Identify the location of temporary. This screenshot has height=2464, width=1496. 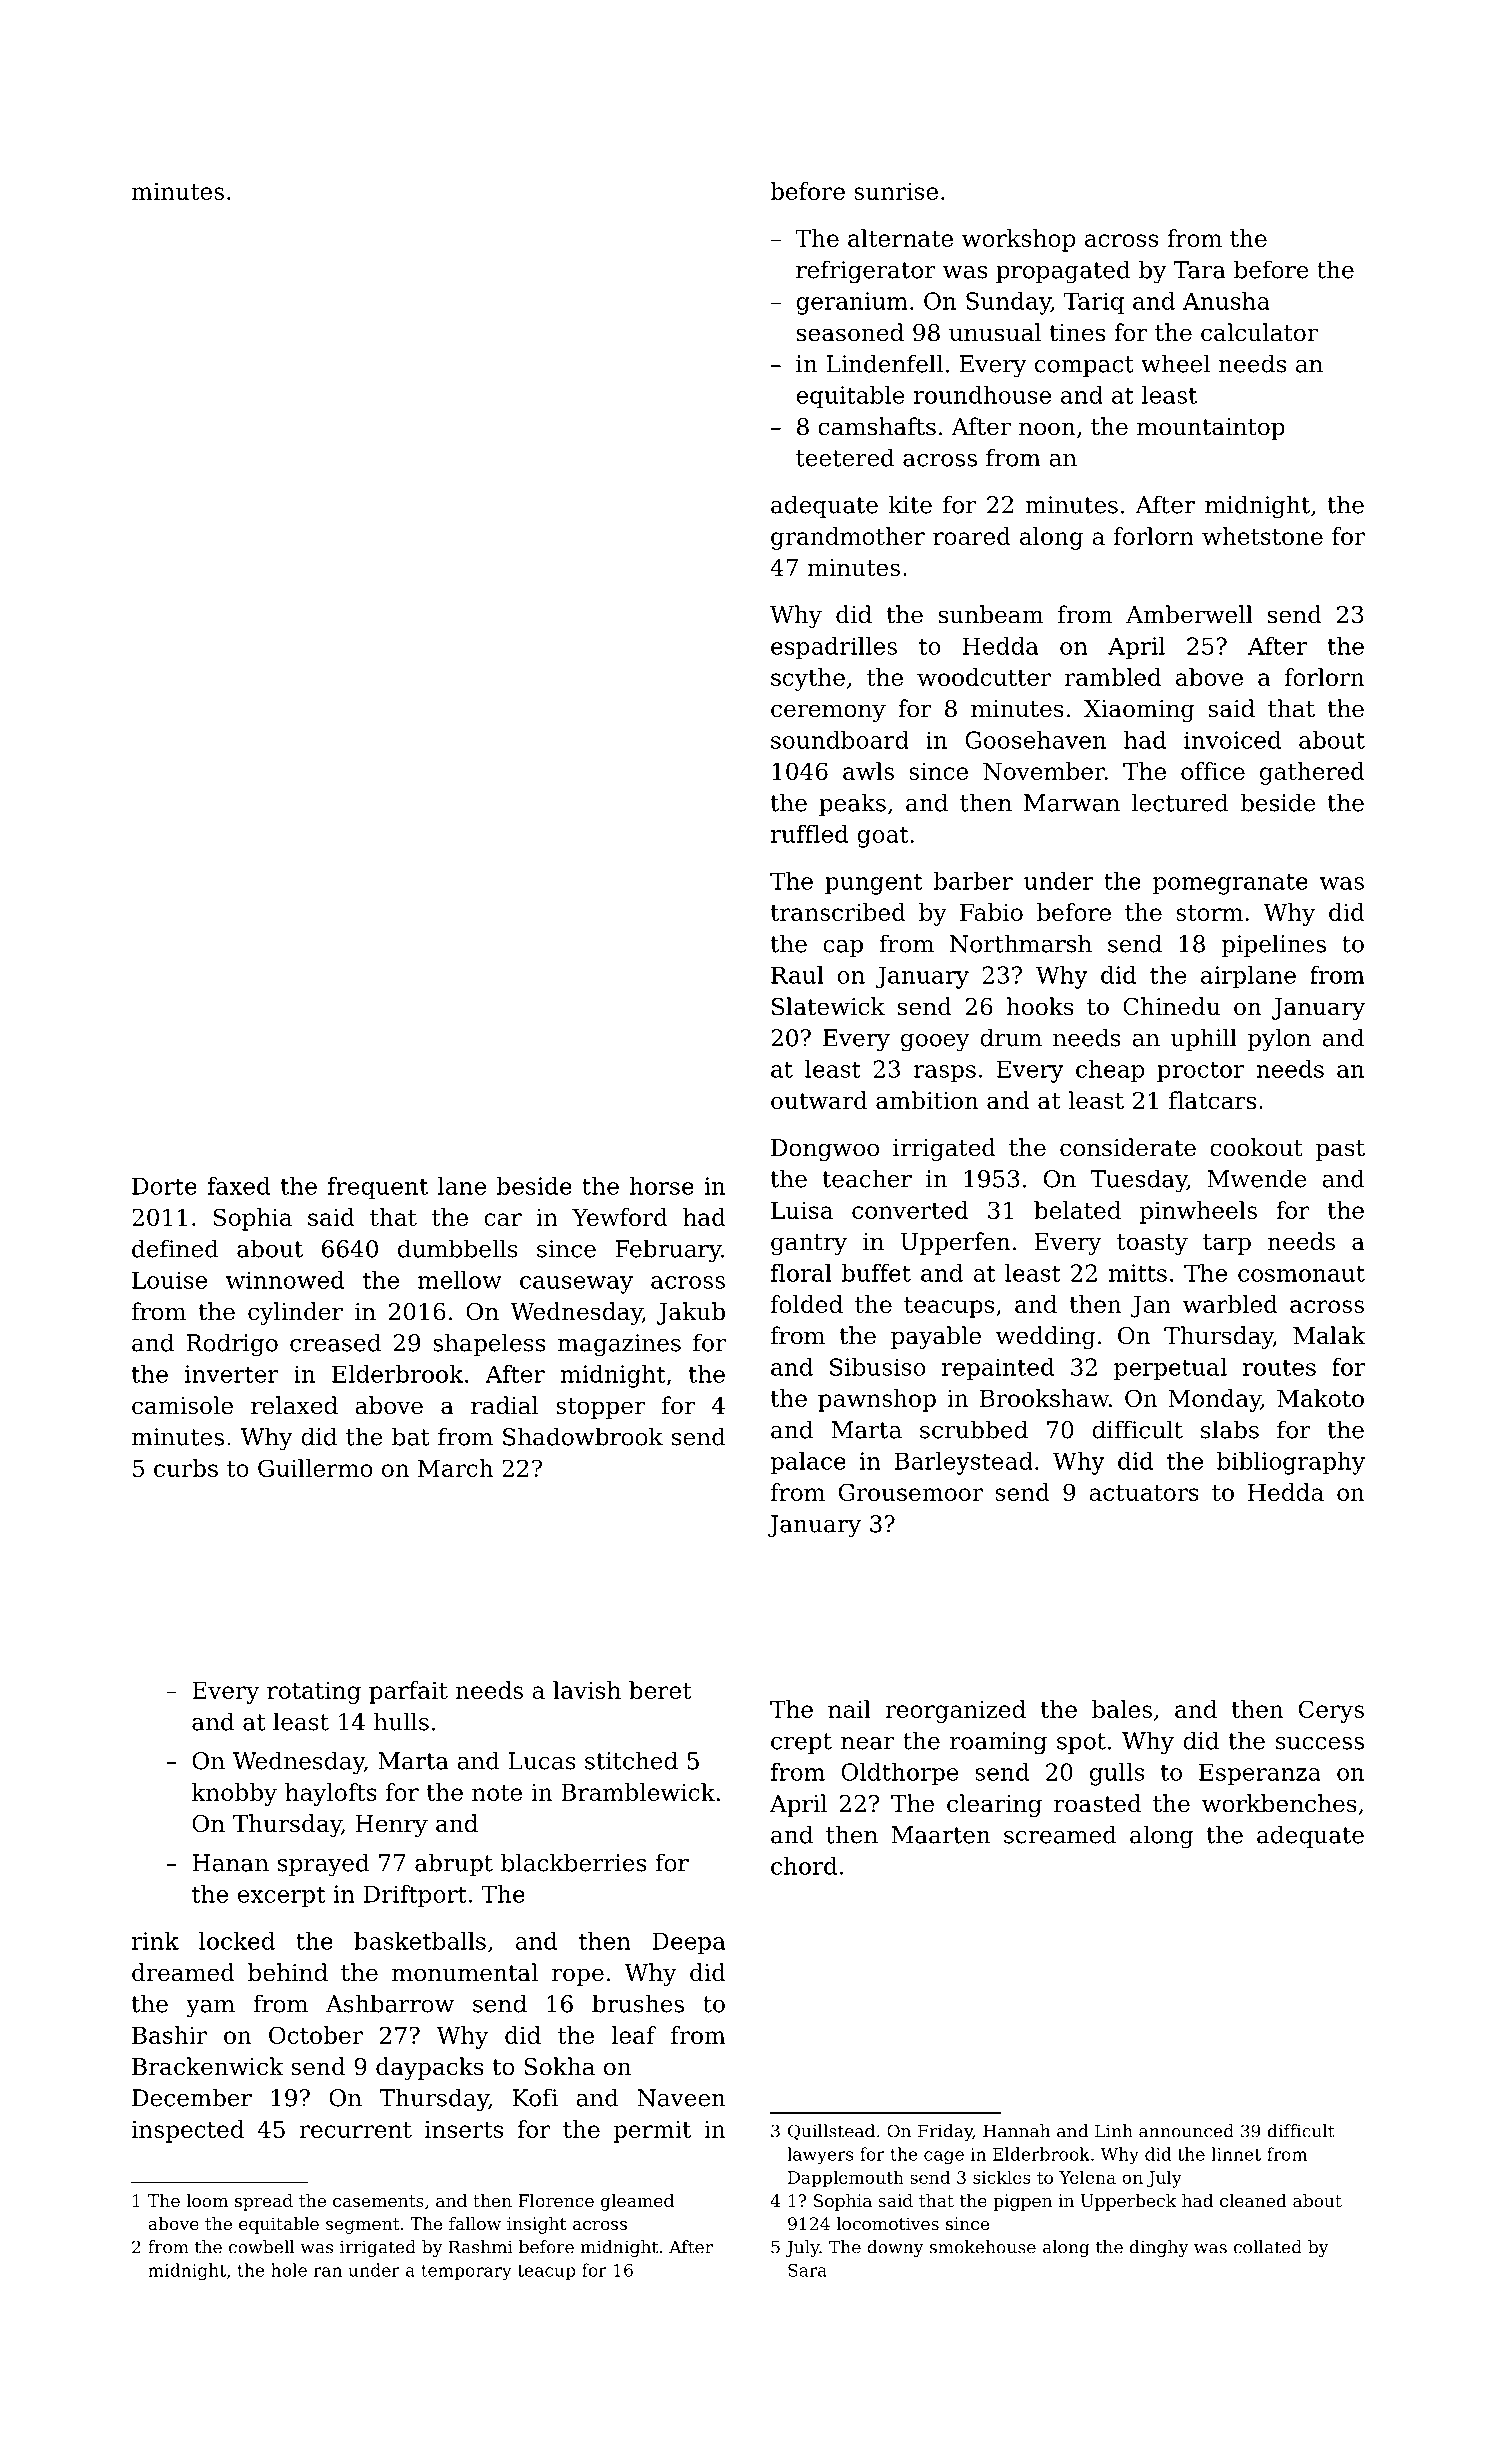
(466, 2272).
